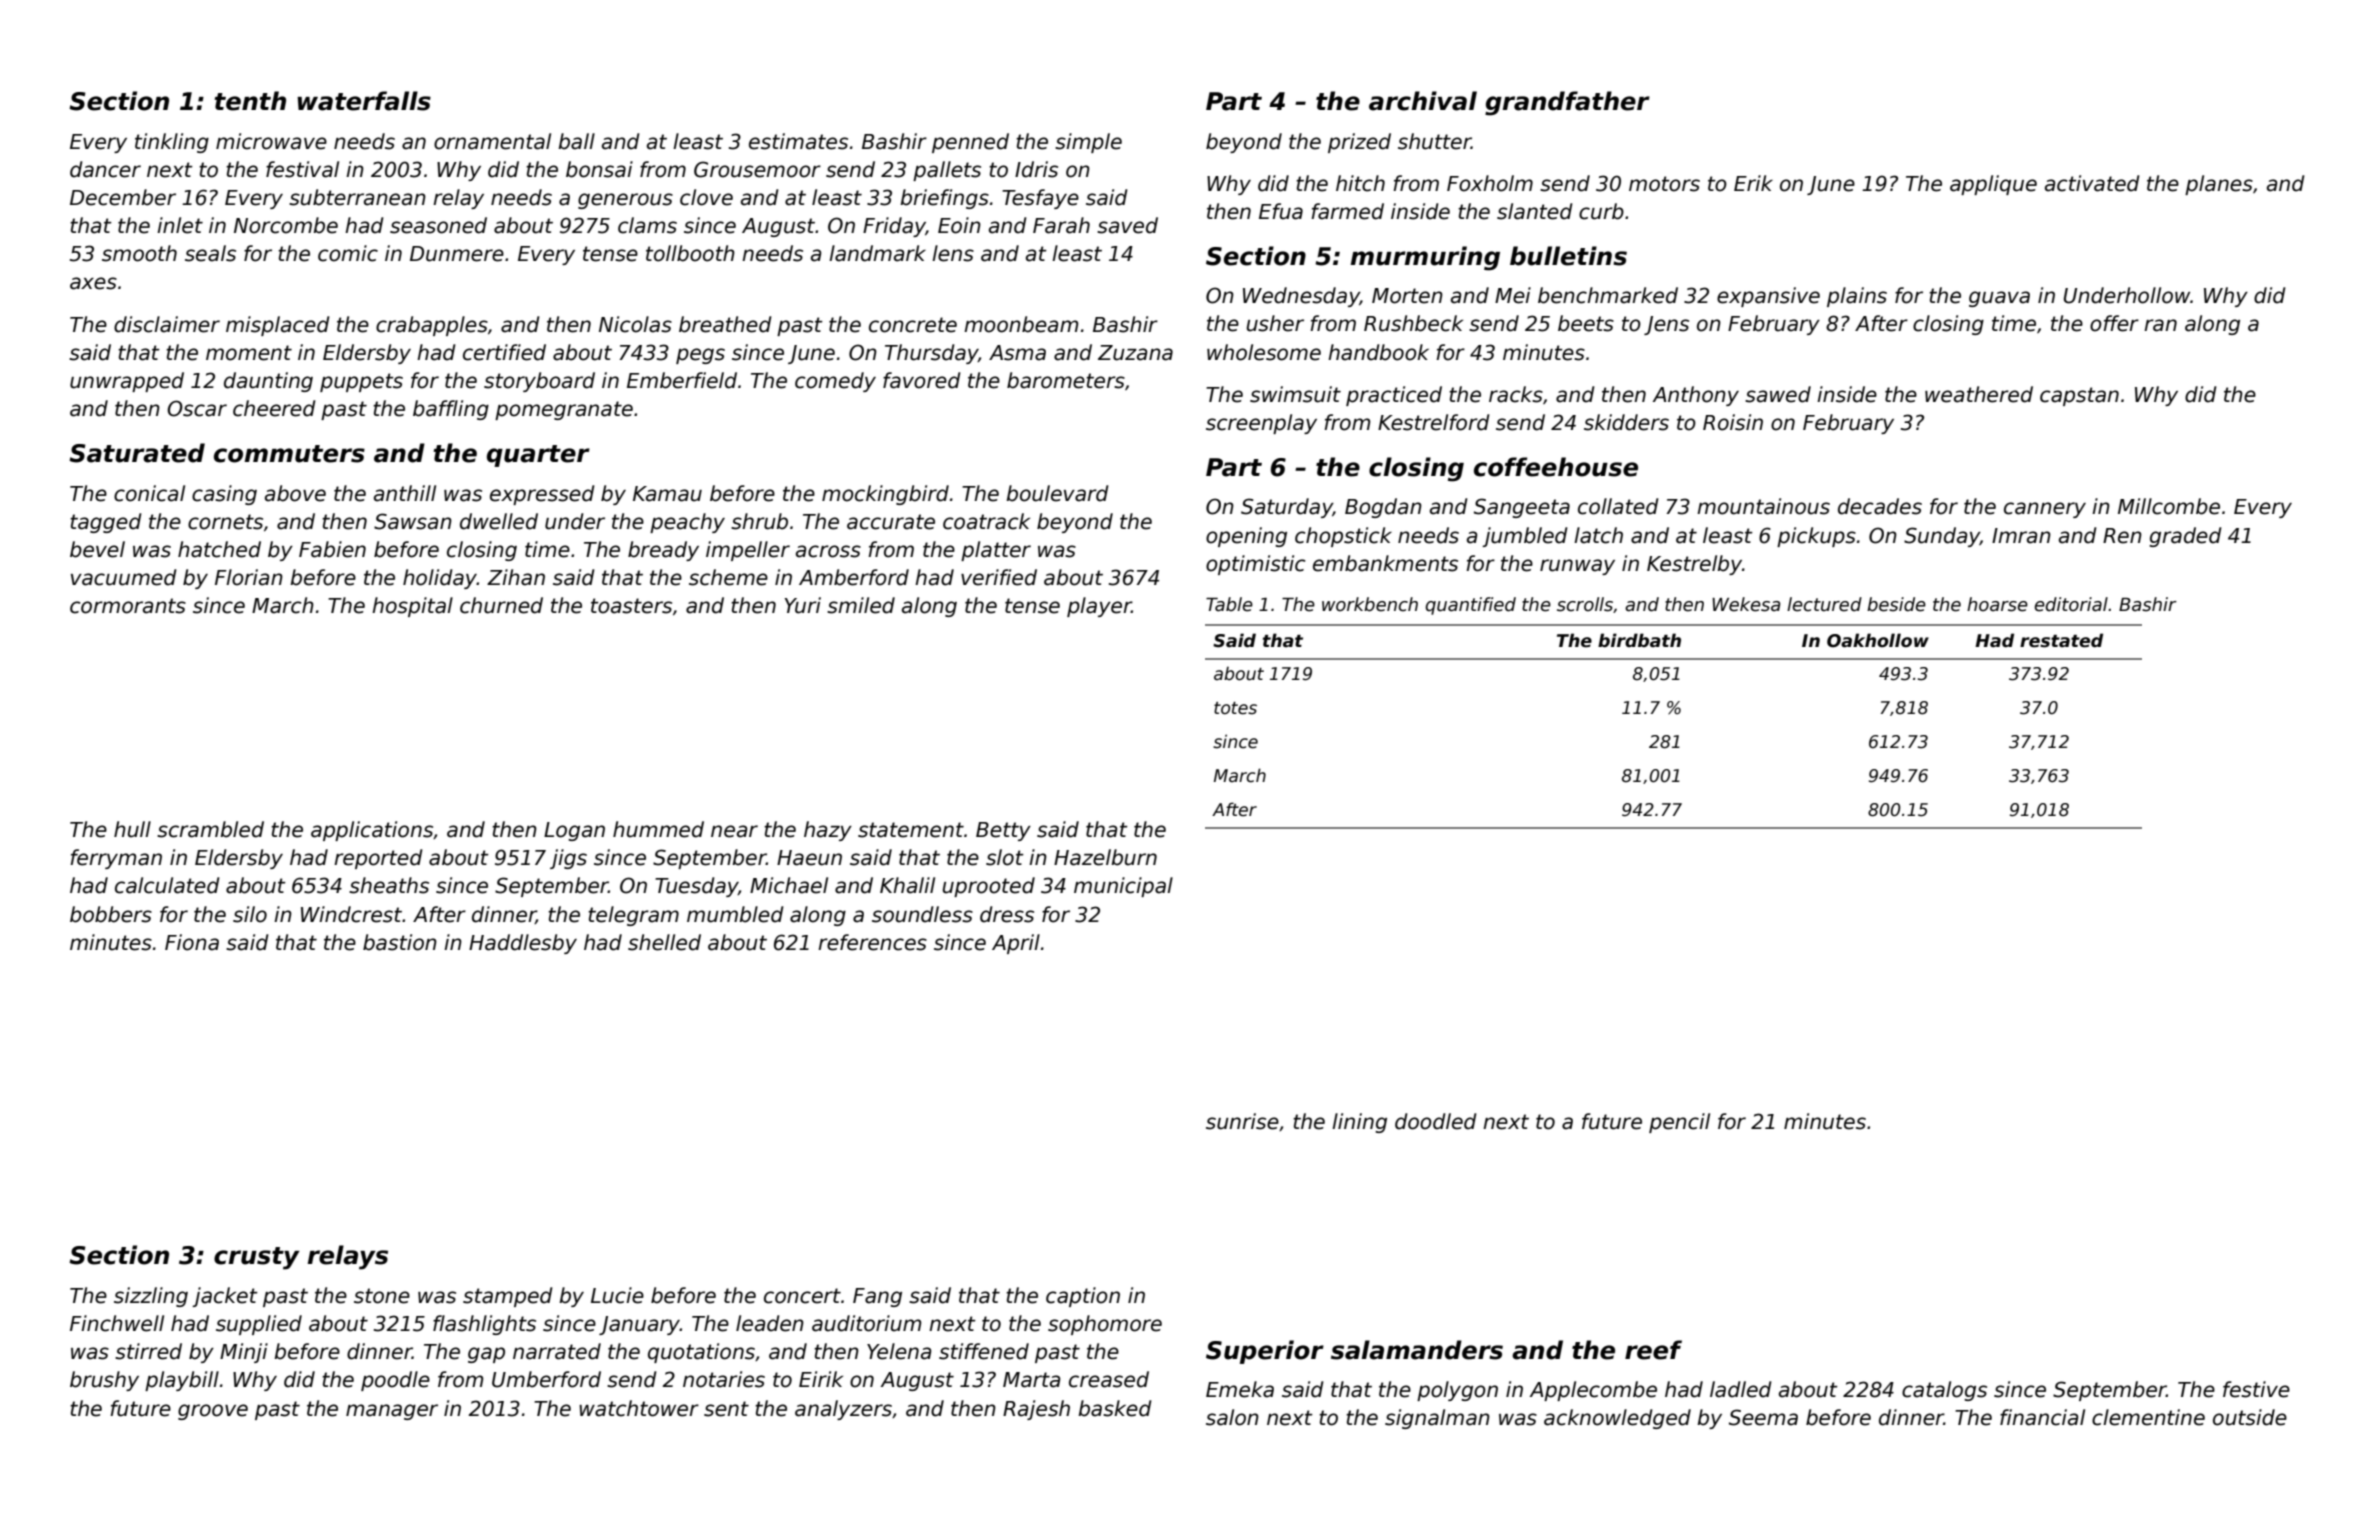 This page has width=2380, height=1540. What do you see at coordinates (1679, 1123) in the page?
I see `pencil` at bounding box center [1679, 1123].
